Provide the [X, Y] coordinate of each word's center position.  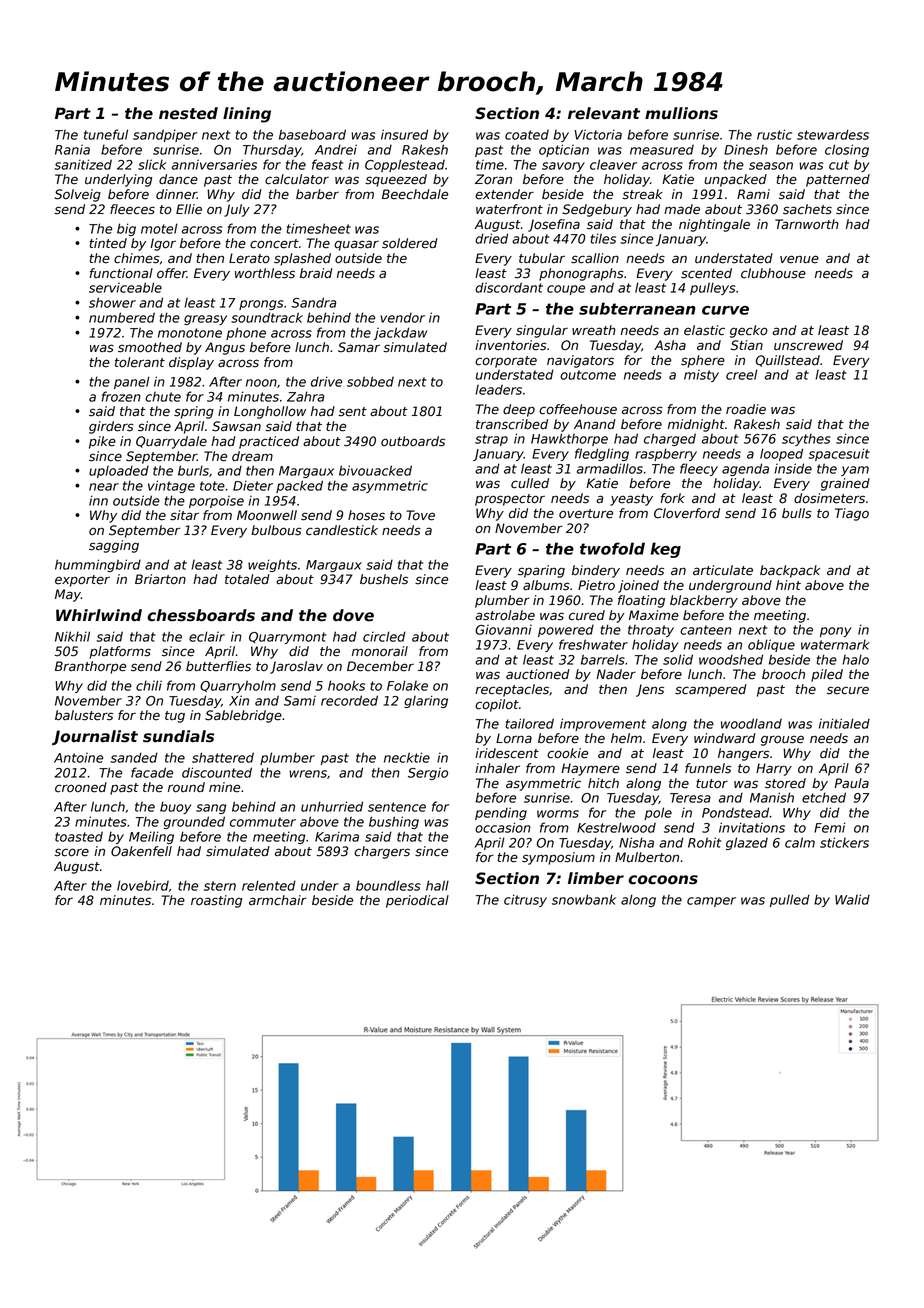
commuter [263, 822]
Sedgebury [597, 210]
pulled [790, 900]
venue [799, 259]
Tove [420, 515]
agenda [745, 469]
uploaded [119, 472]
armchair [278, 900]
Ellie [189, 209]
